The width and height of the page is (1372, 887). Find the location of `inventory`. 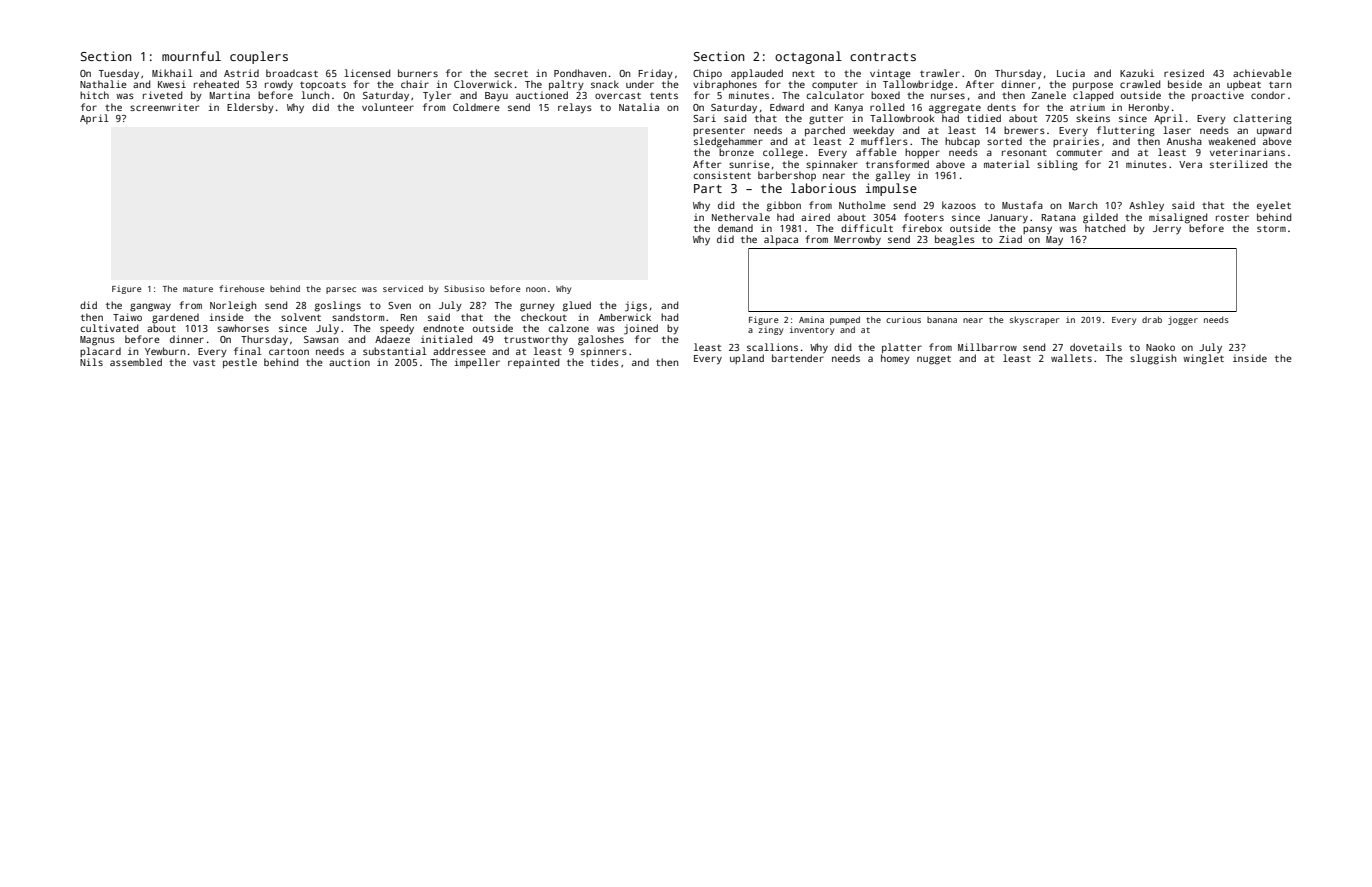

inventory is located at coordinates (812, 330).
